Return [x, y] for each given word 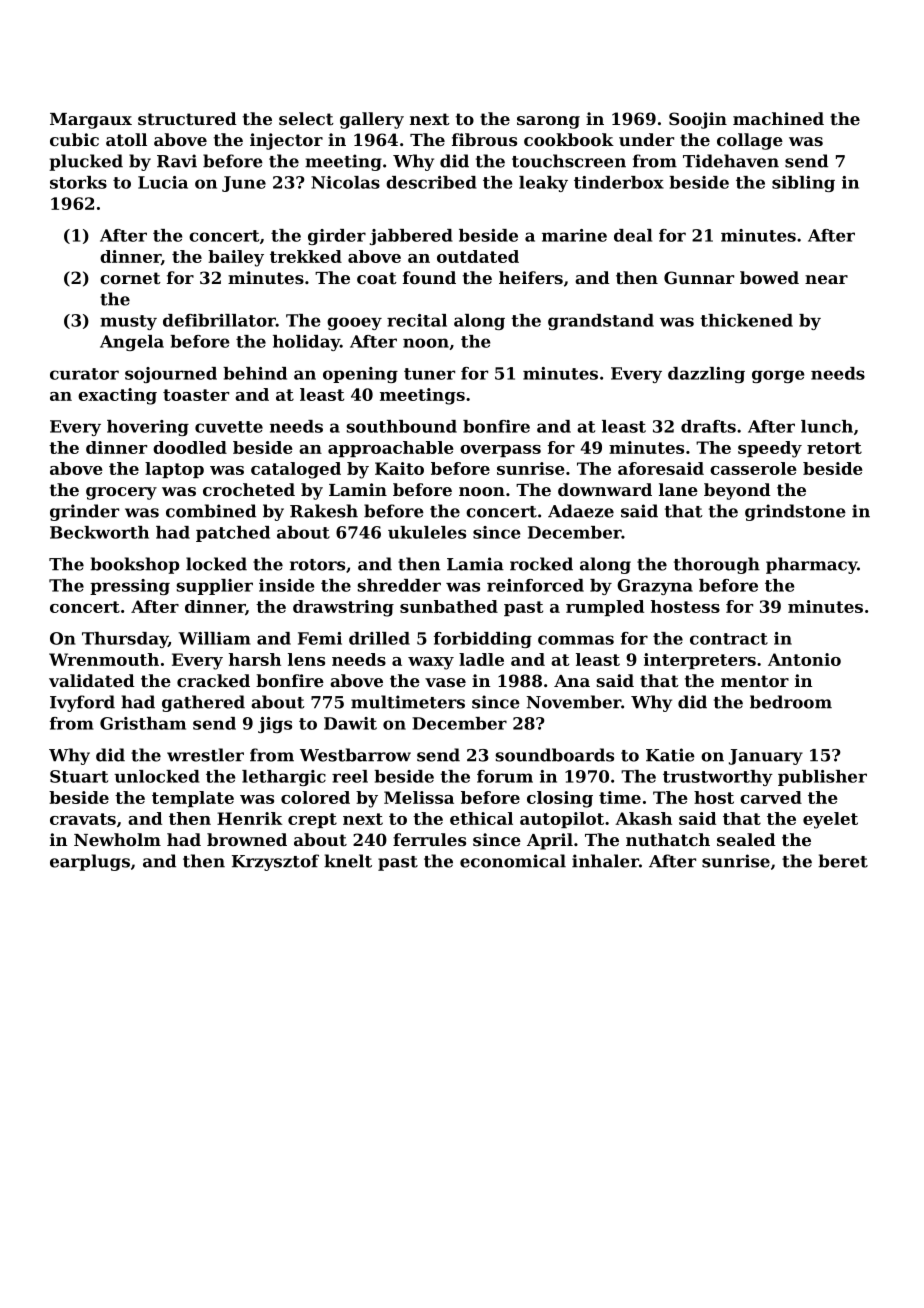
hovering [148, 428]
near [826, 279]
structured [187, 118]
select [306, 118]
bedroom [791, 702]
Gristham [143, 723]
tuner [429, 374]
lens [306, 659]
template [193, 799]
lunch [827, 426]
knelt [348, 861]
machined [778, 118]
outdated [478, 256]
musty [128, 322]
